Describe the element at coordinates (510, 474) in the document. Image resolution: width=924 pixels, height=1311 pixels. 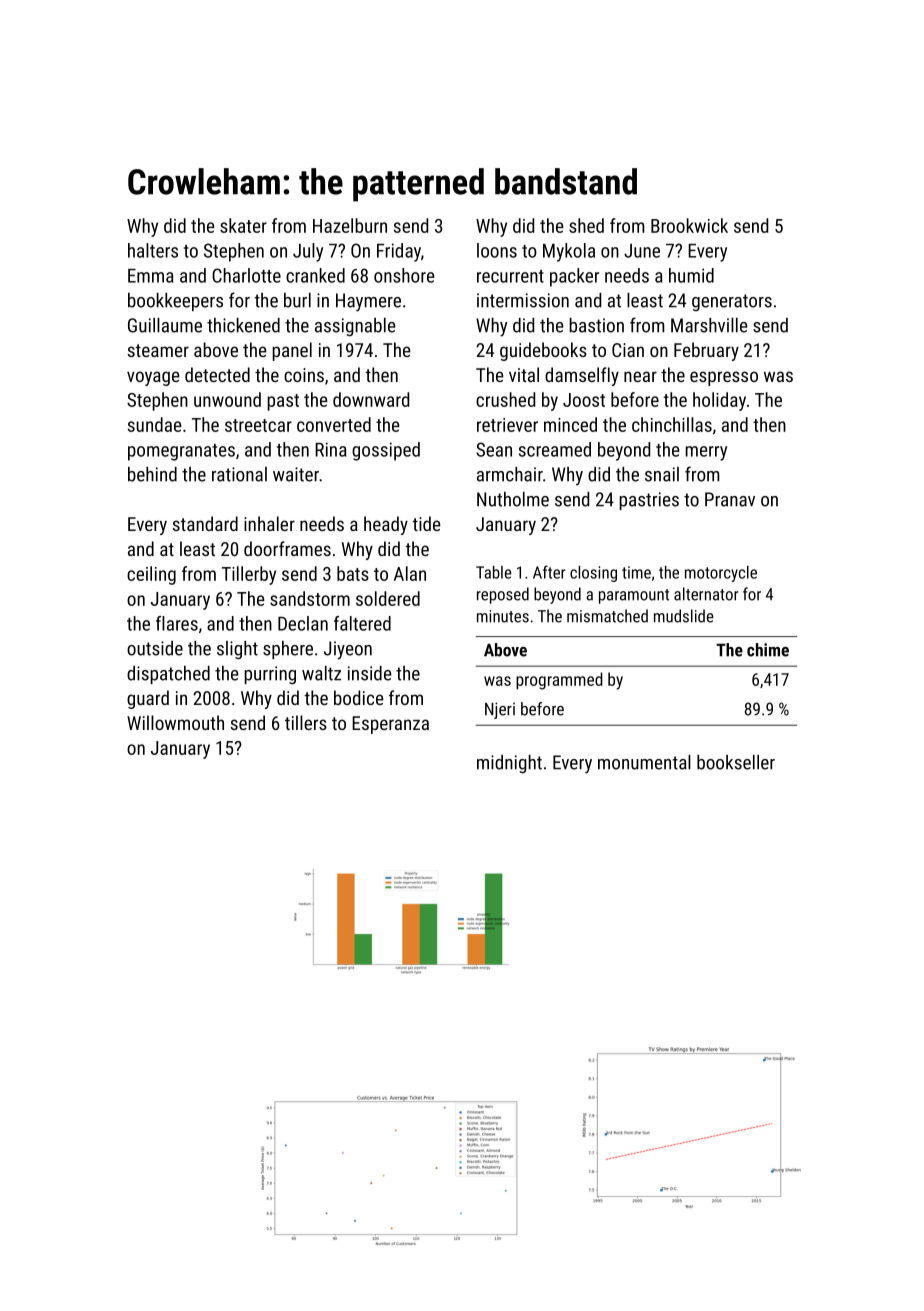
I see `armchair` at that location.
